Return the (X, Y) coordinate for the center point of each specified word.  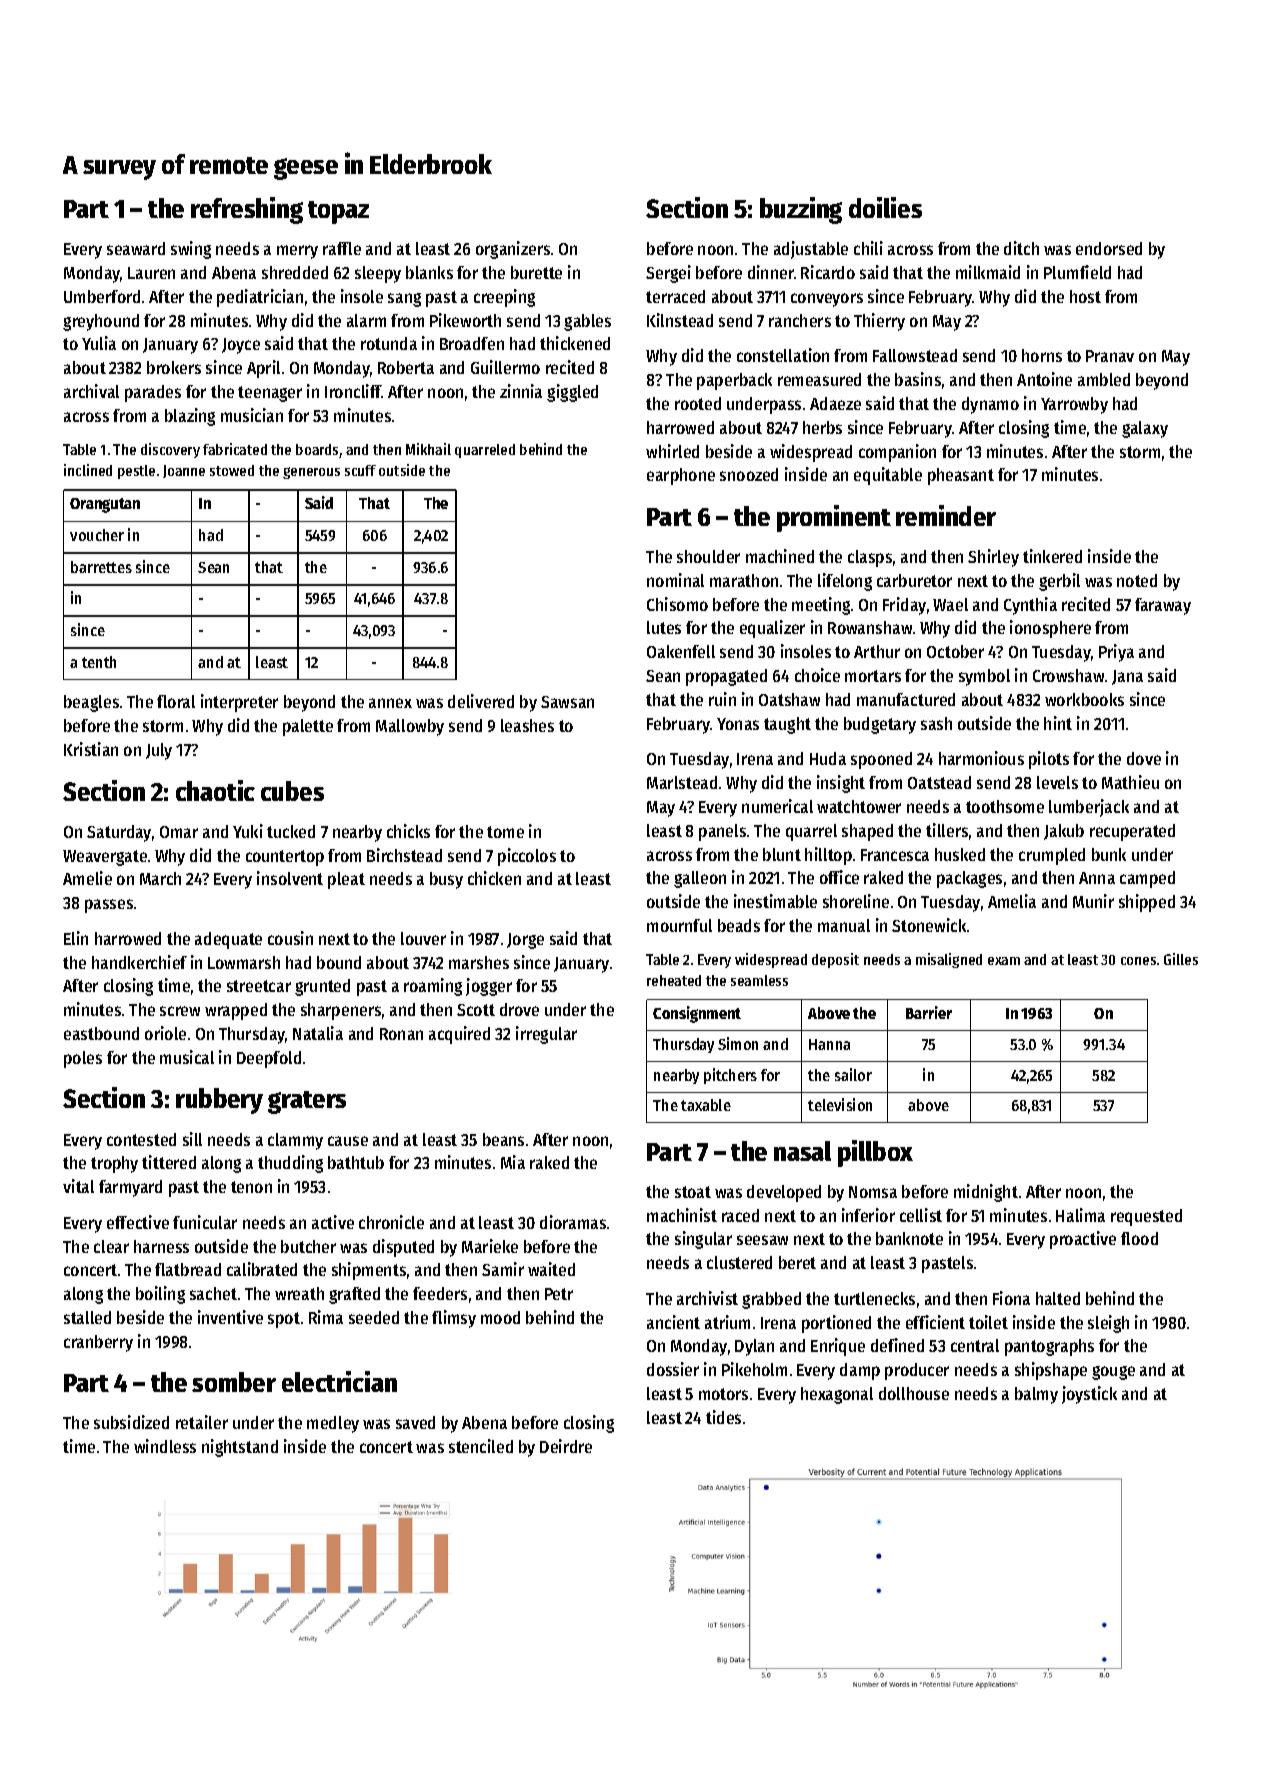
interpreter (239, 703)
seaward (136, 248)
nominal (675, 580)
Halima (1080, 1215)
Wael (950, 604)
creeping (504, 298)
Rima (326, 1317)
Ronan (401, 1034)
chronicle (391, 1222)
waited (551, 1269)
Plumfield (1077, 272)
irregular (546, 1035)
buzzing (801, 210)
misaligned (949, 960)
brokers (174, 367)
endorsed (1109, 248)
